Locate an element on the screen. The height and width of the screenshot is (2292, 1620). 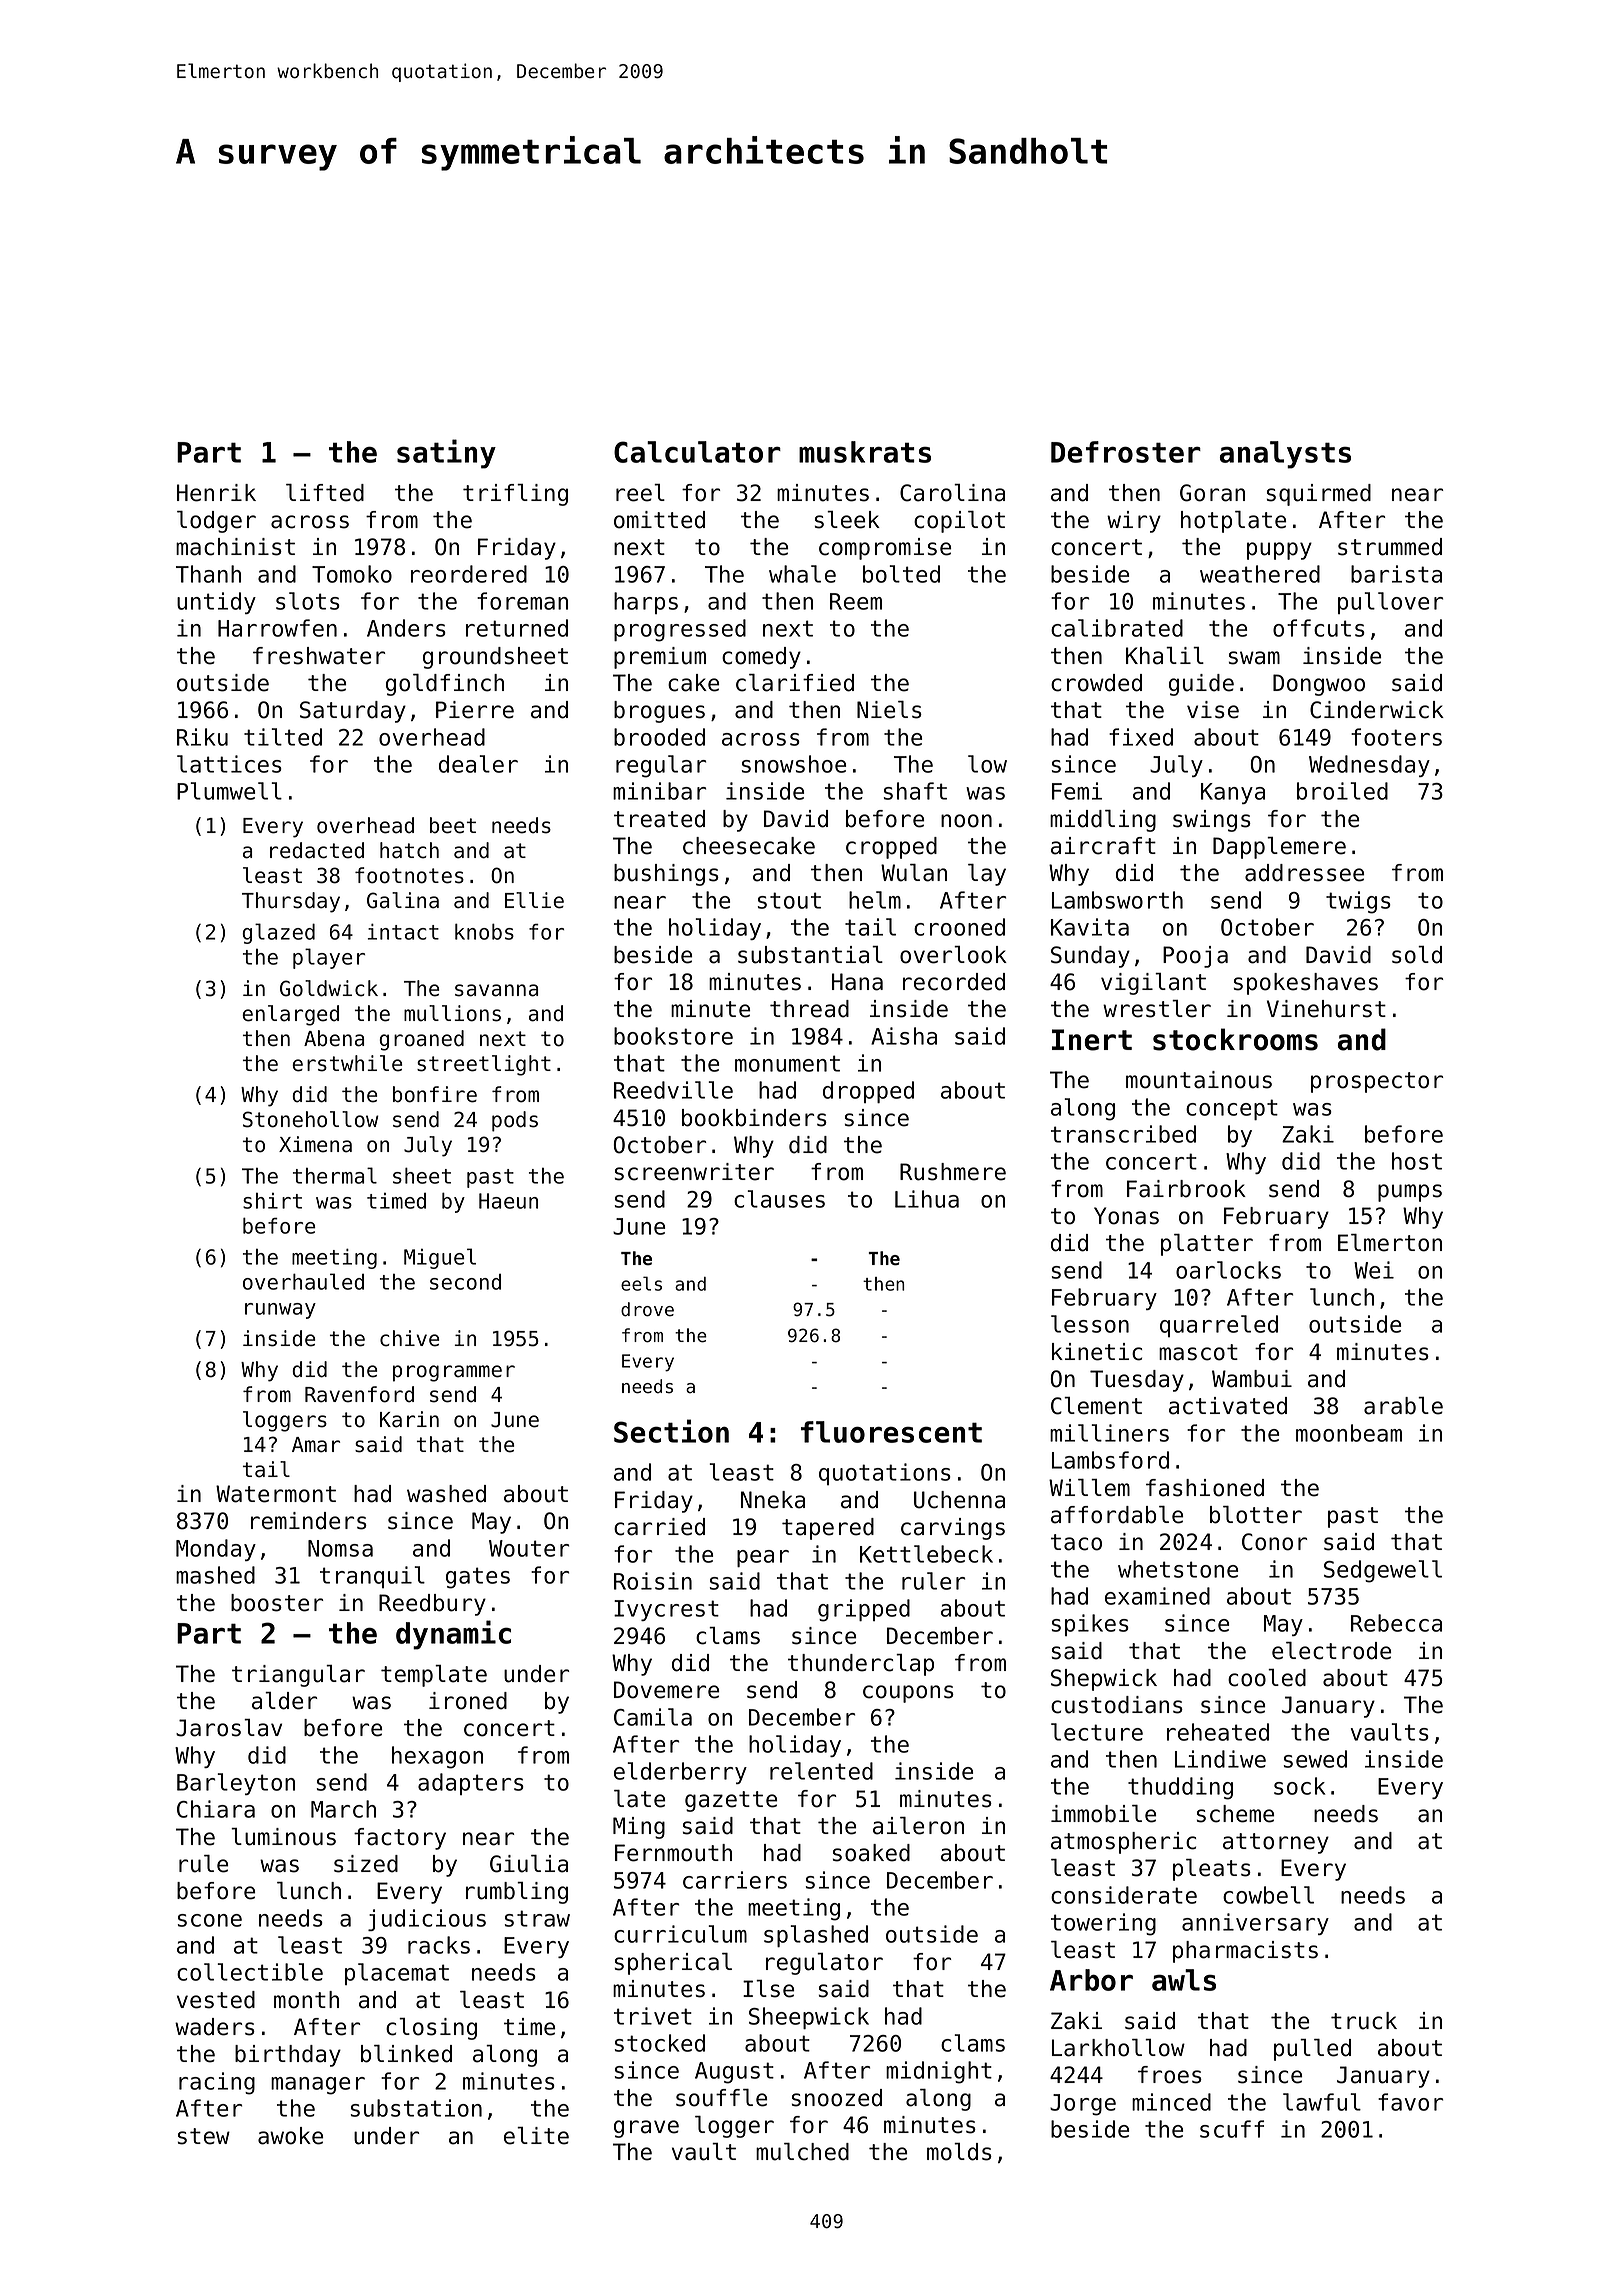
Calculator is located at coordinates (697, 452).
